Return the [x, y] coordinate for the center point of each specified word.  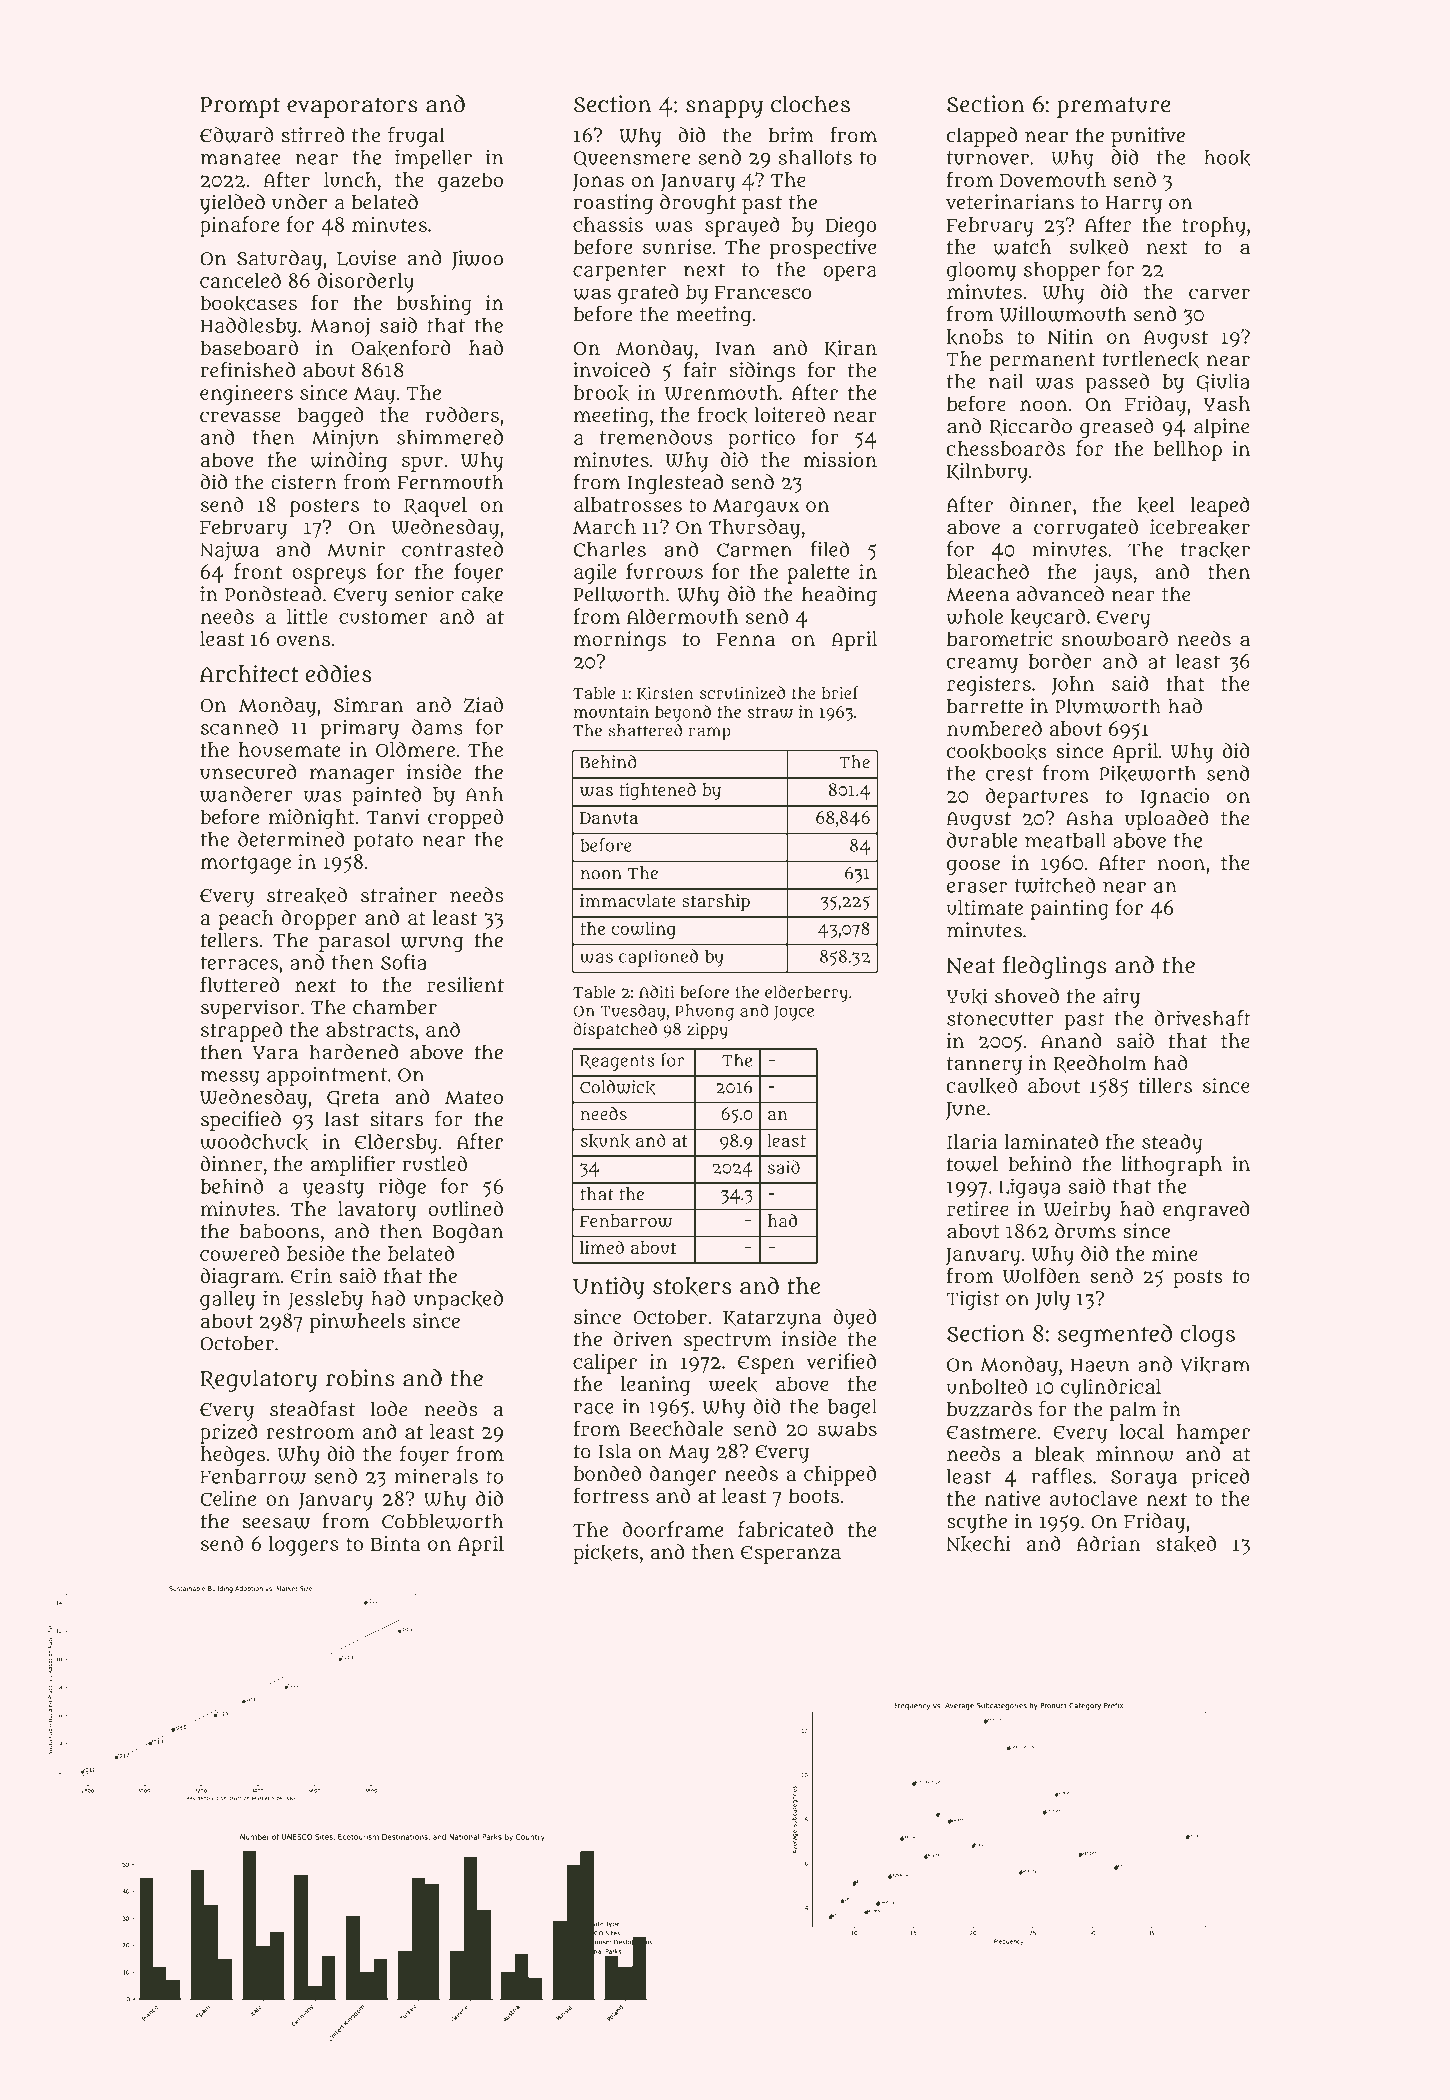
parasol [355, 942]
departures [1037, 797]
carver [1219, 294]
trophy [1214, 227]
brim [791, 135]
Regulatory [258, 1380]
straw [770, 712]
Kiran [850, 348]
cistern [304, 482]
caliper [605, 1364]
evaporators [352, 107]
